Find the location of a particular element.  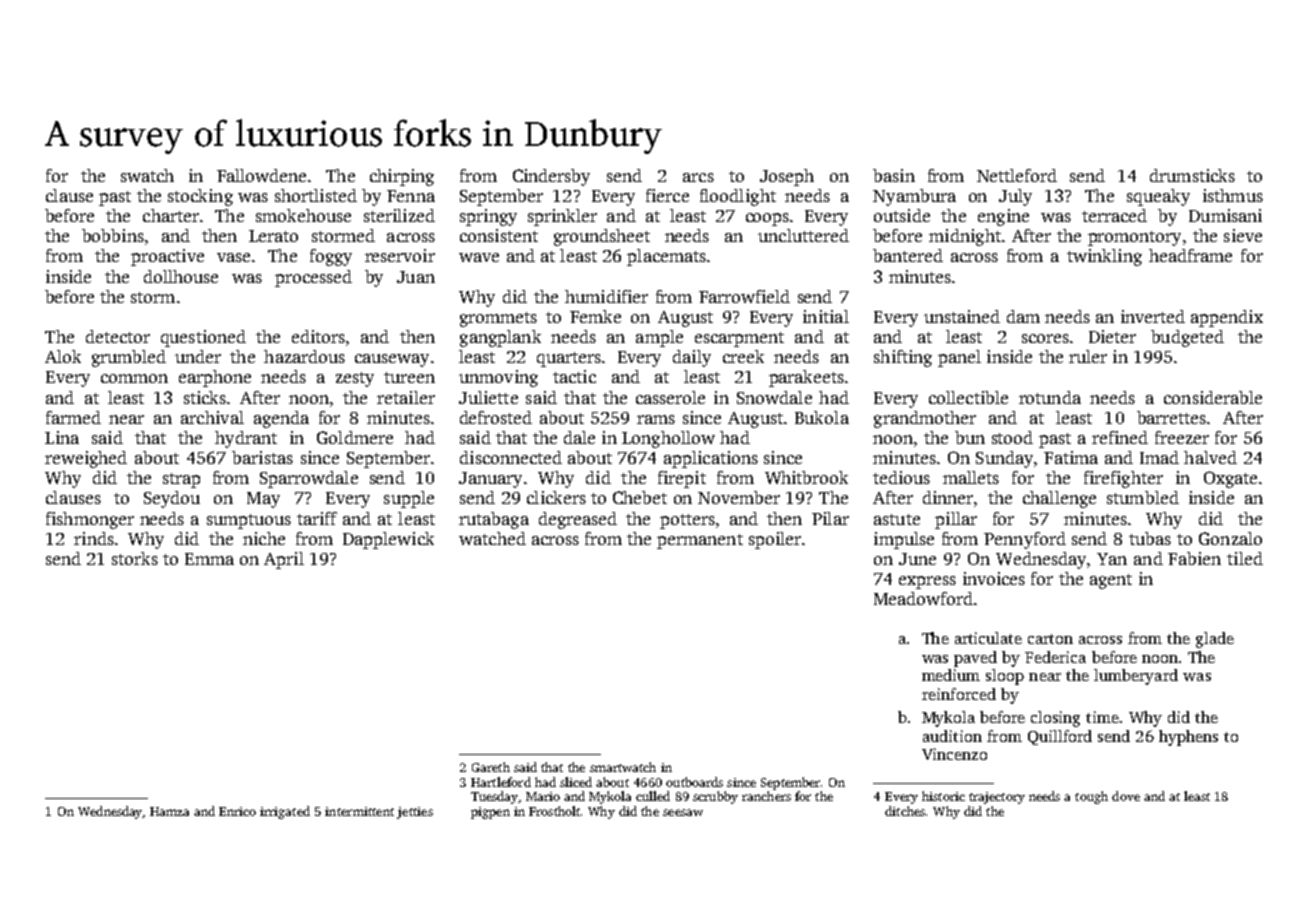

Gareth is located at coordinates (491, 767).
